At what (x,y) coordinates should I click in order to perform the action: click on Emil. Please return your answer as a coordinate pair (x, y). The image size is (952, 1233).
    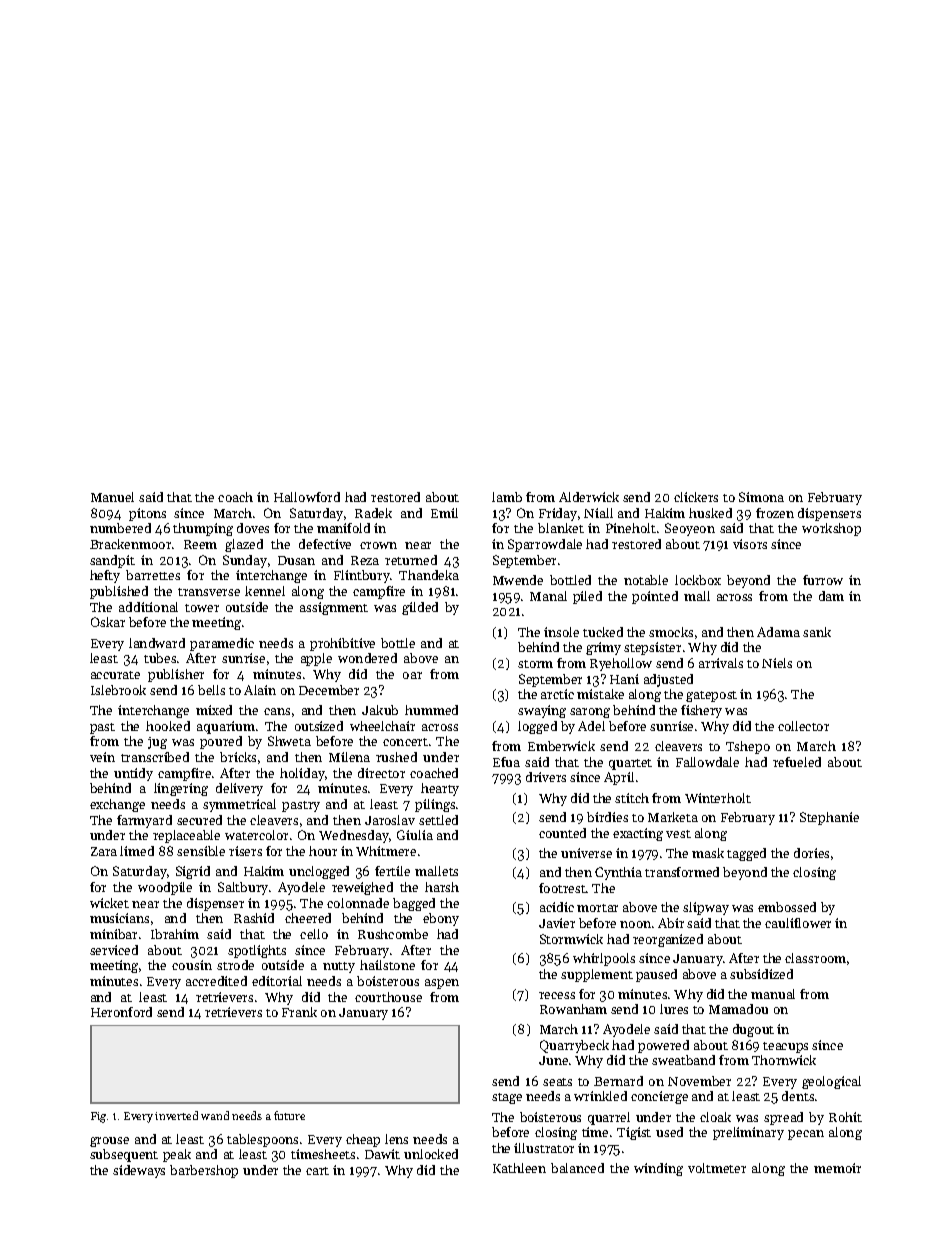
    Looking at the image, I should click on (444, 513).
